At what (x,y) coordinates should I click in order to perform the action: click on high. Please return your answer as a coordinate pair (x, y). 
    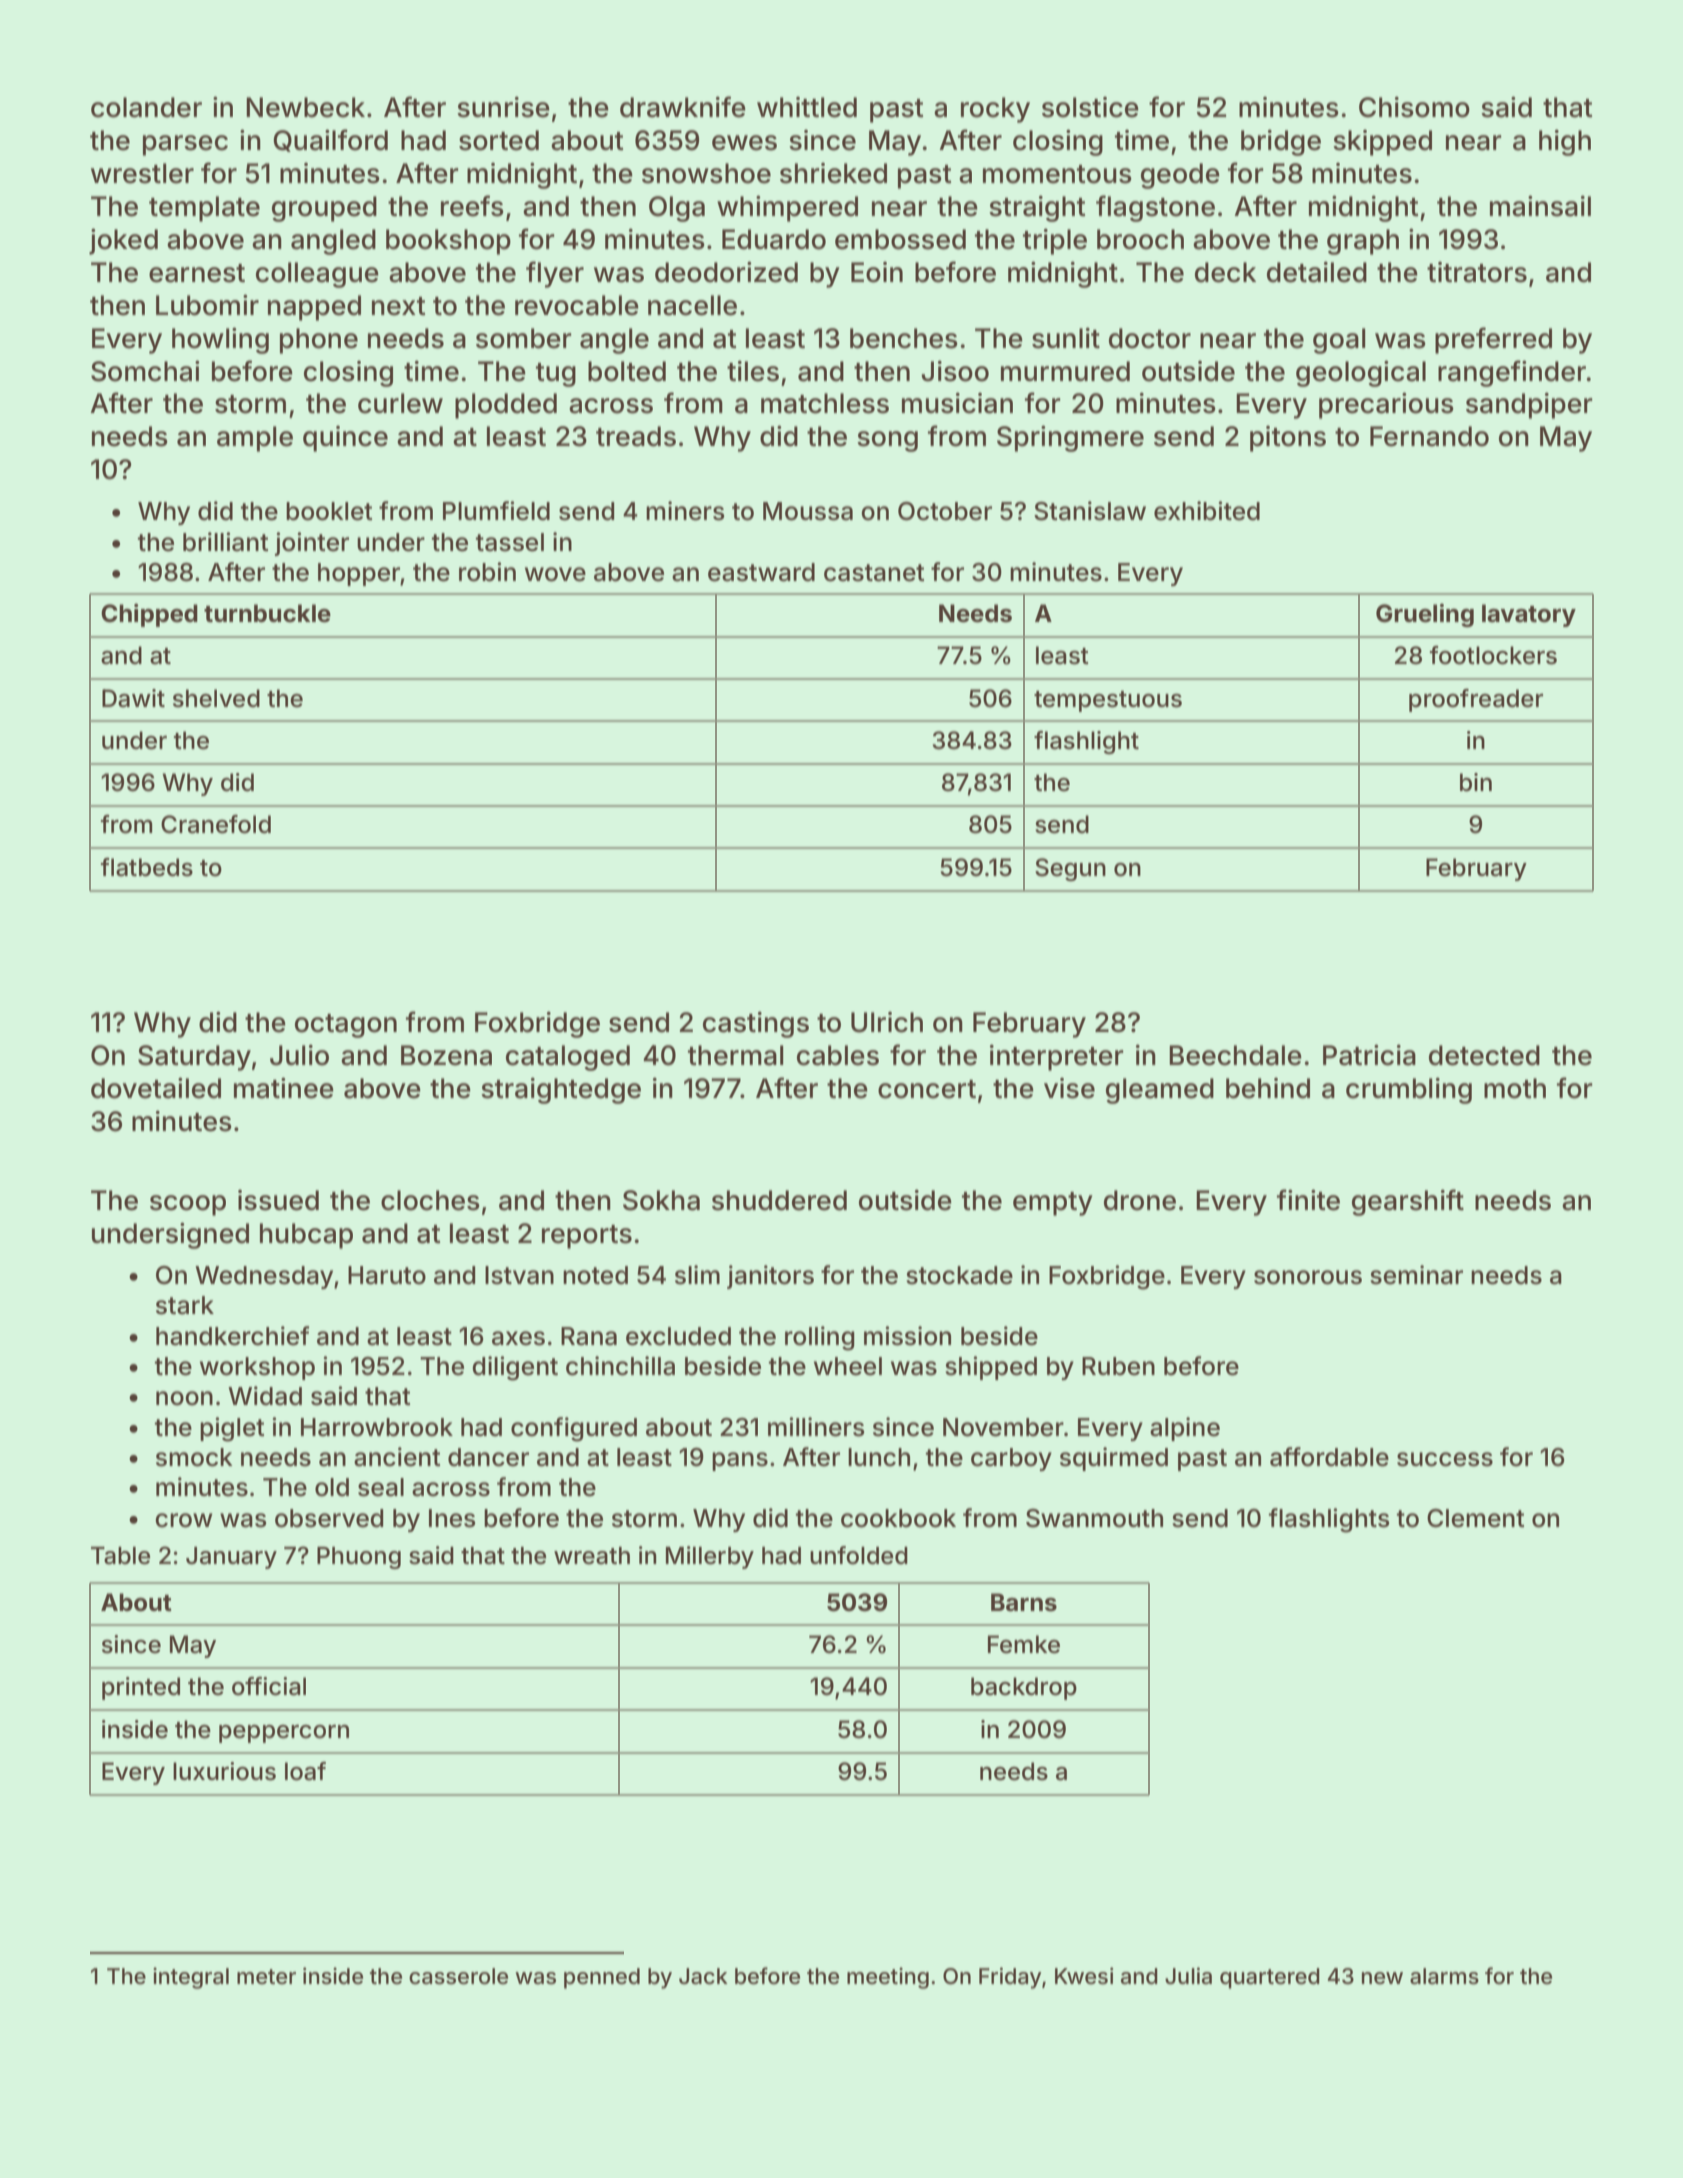
    Looking at the image, I should click on (1565, 143).
